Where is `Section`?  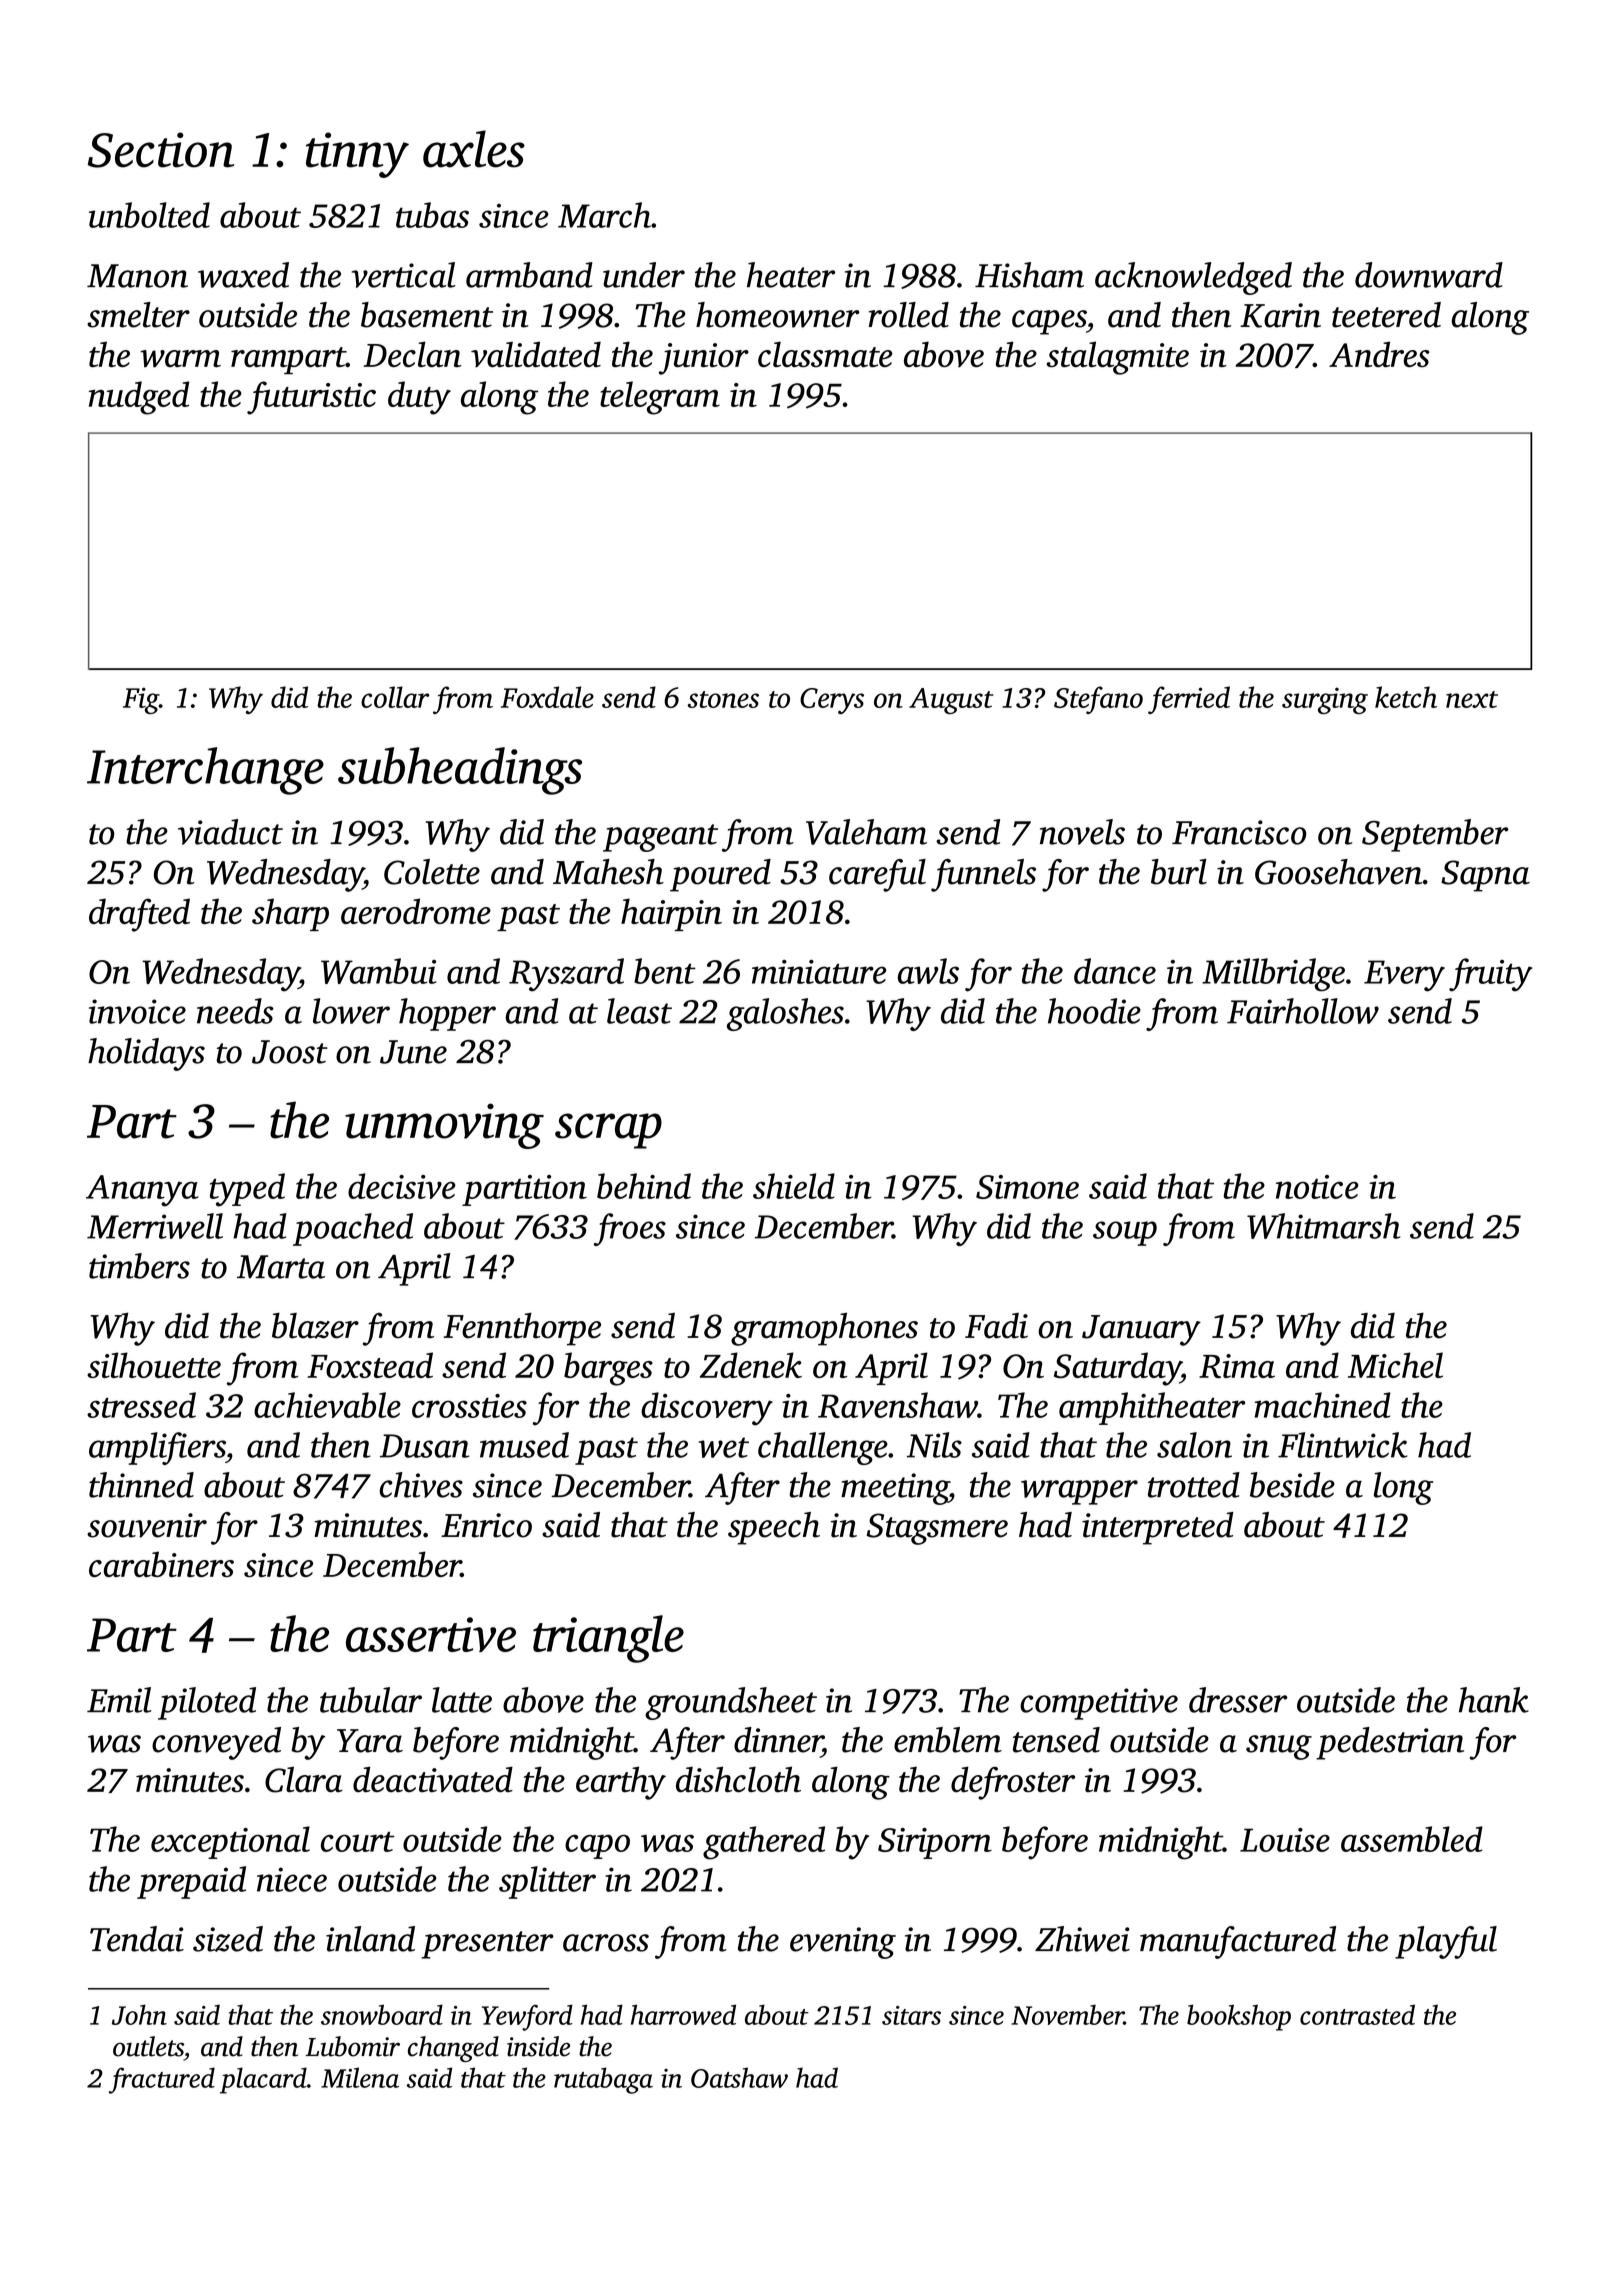 Section is located at coordinates (160, 150).
